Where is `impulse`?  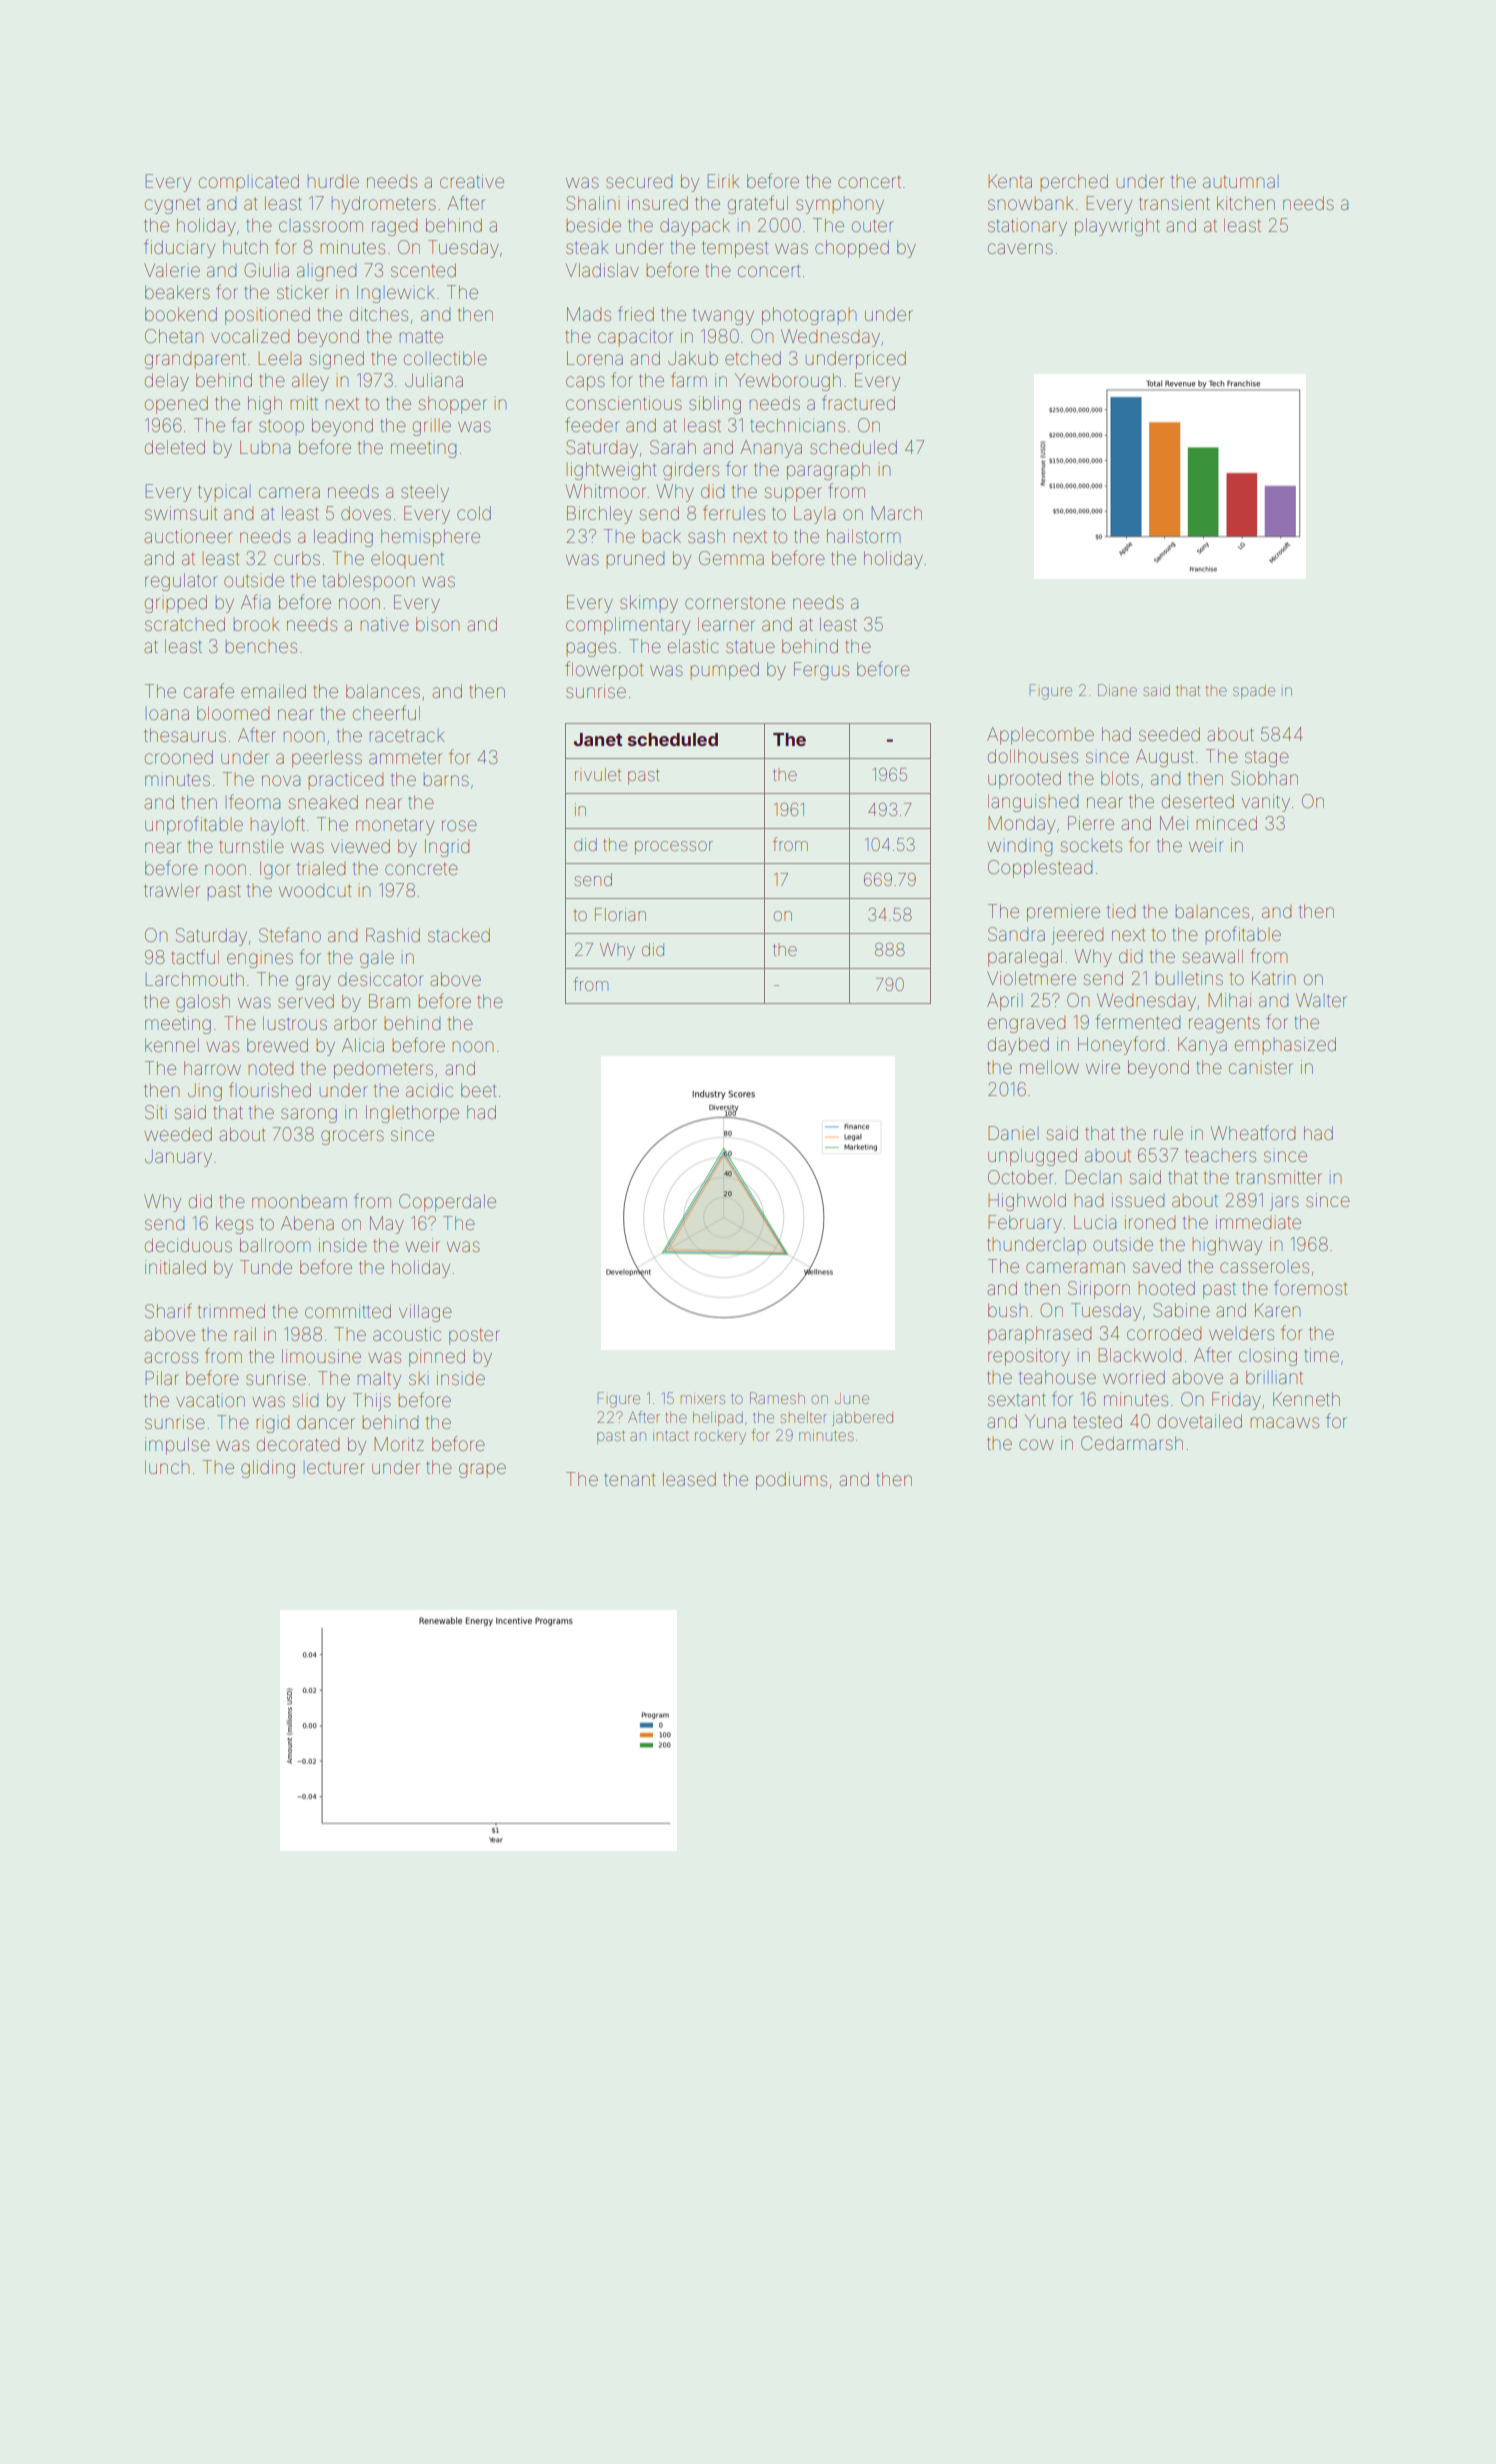
impulse is located at coordinates (177, 1446).
